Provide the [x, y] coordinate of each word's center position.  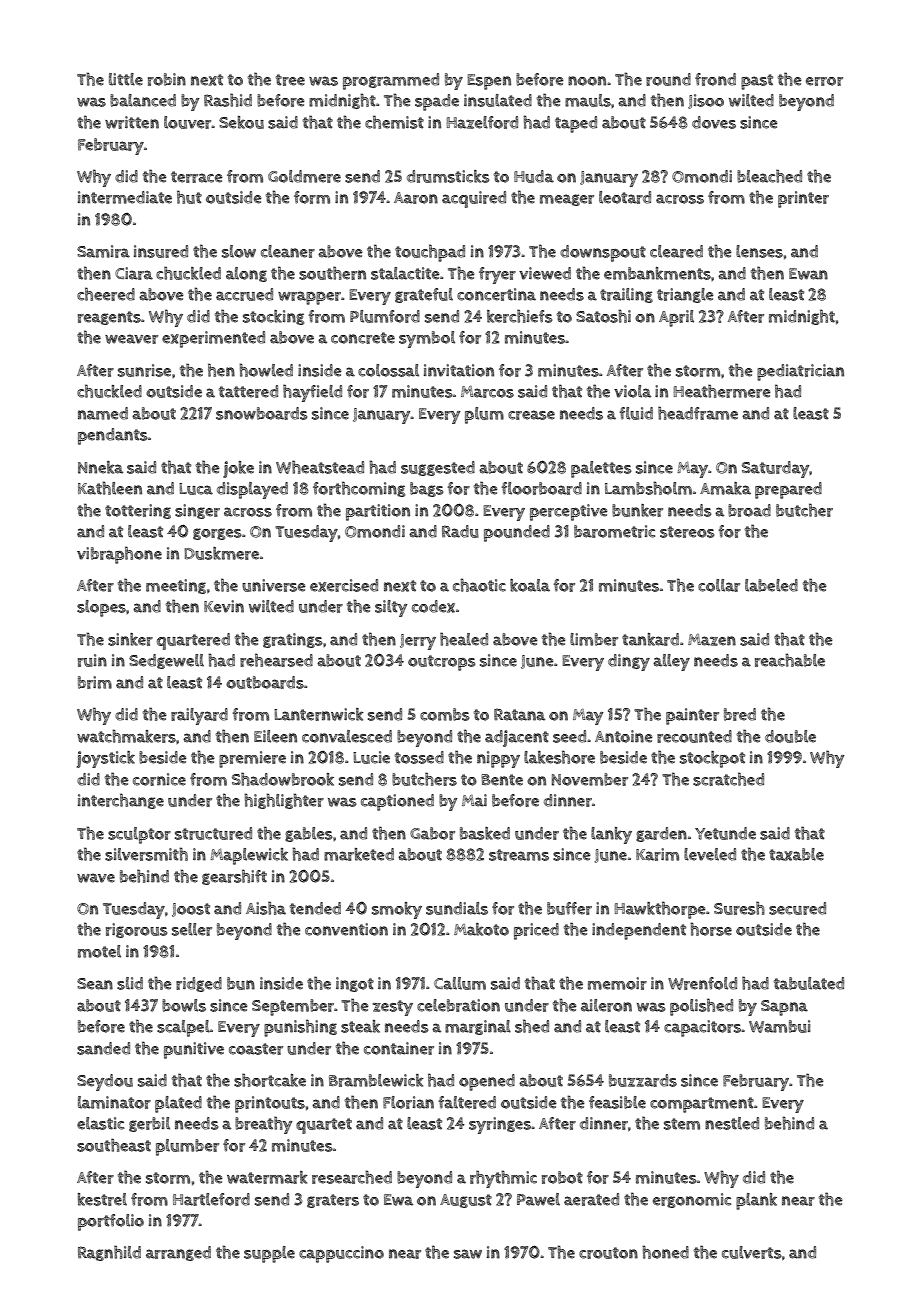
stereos [687, 532]
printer [803, 199]
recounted [694, 736]
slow [239, 251]
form [312, 197]
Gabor [432, 833]
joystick [106, 759]
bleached [769, 176]
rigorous [136, 930]
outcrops [441, 663]
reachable [790, 660]
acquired [474, 199]
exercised [344, 585]
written [132, 122]
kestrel [102, 1199]
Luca [196, 489]
